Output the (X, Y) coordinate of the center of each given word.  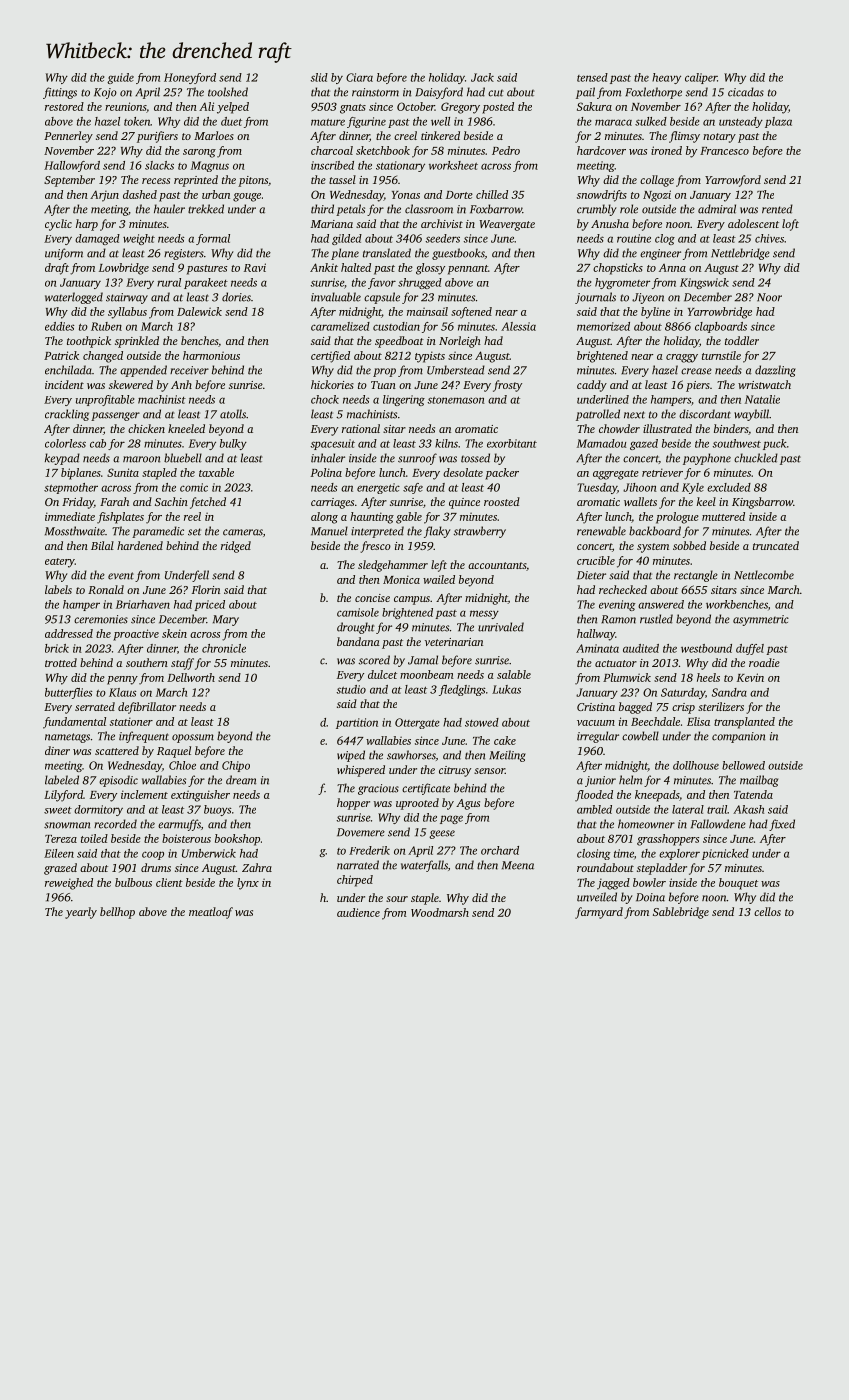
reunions (125, 106)
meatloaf (211, 913)
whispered (361, 771)
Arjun (104, 196)
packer (502, 474)
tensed (592, 77)
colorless (65, 443)
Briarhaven (143, 604)
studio (351, 689)
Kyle (693, 488)
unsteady (741, 122)
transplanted (744, 723)
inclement (144, 794)
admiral (717, 209)
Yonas (406, 195)
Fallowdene (718, 824)
